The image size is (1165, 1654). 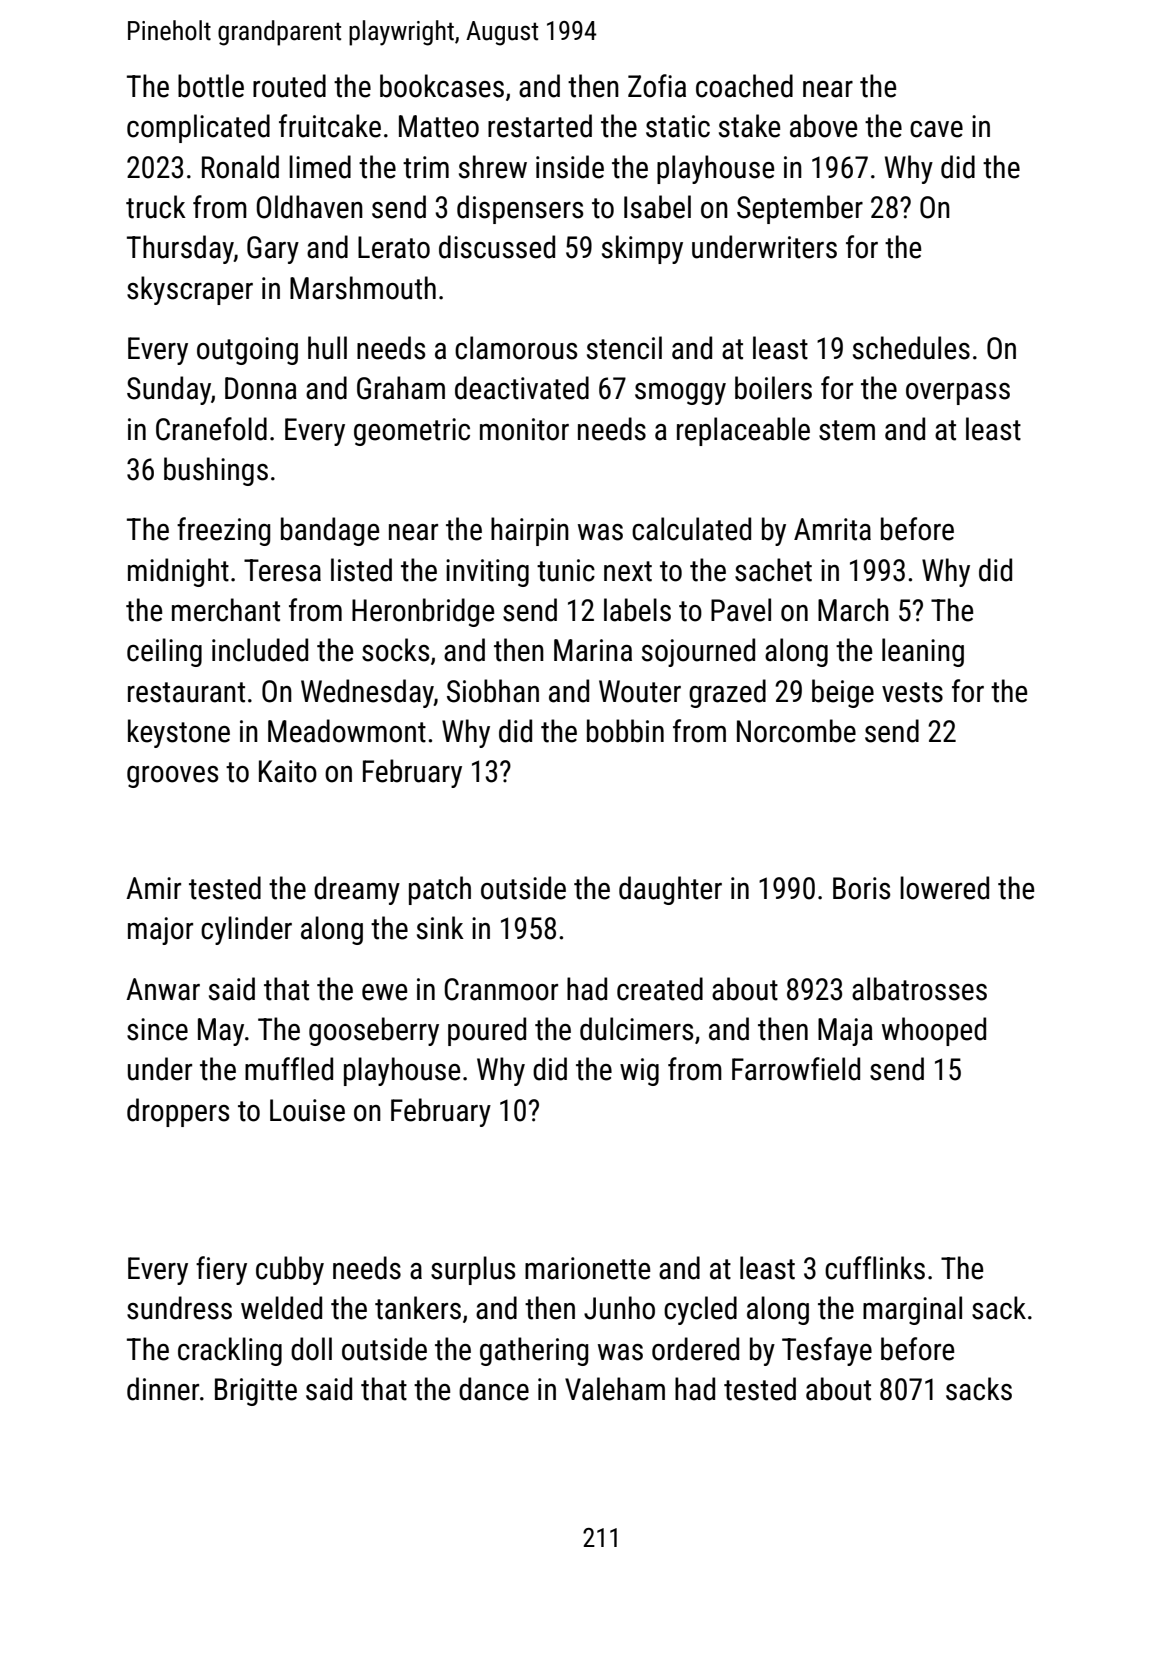 I want to click on routed, so click(x=289, y=86).
